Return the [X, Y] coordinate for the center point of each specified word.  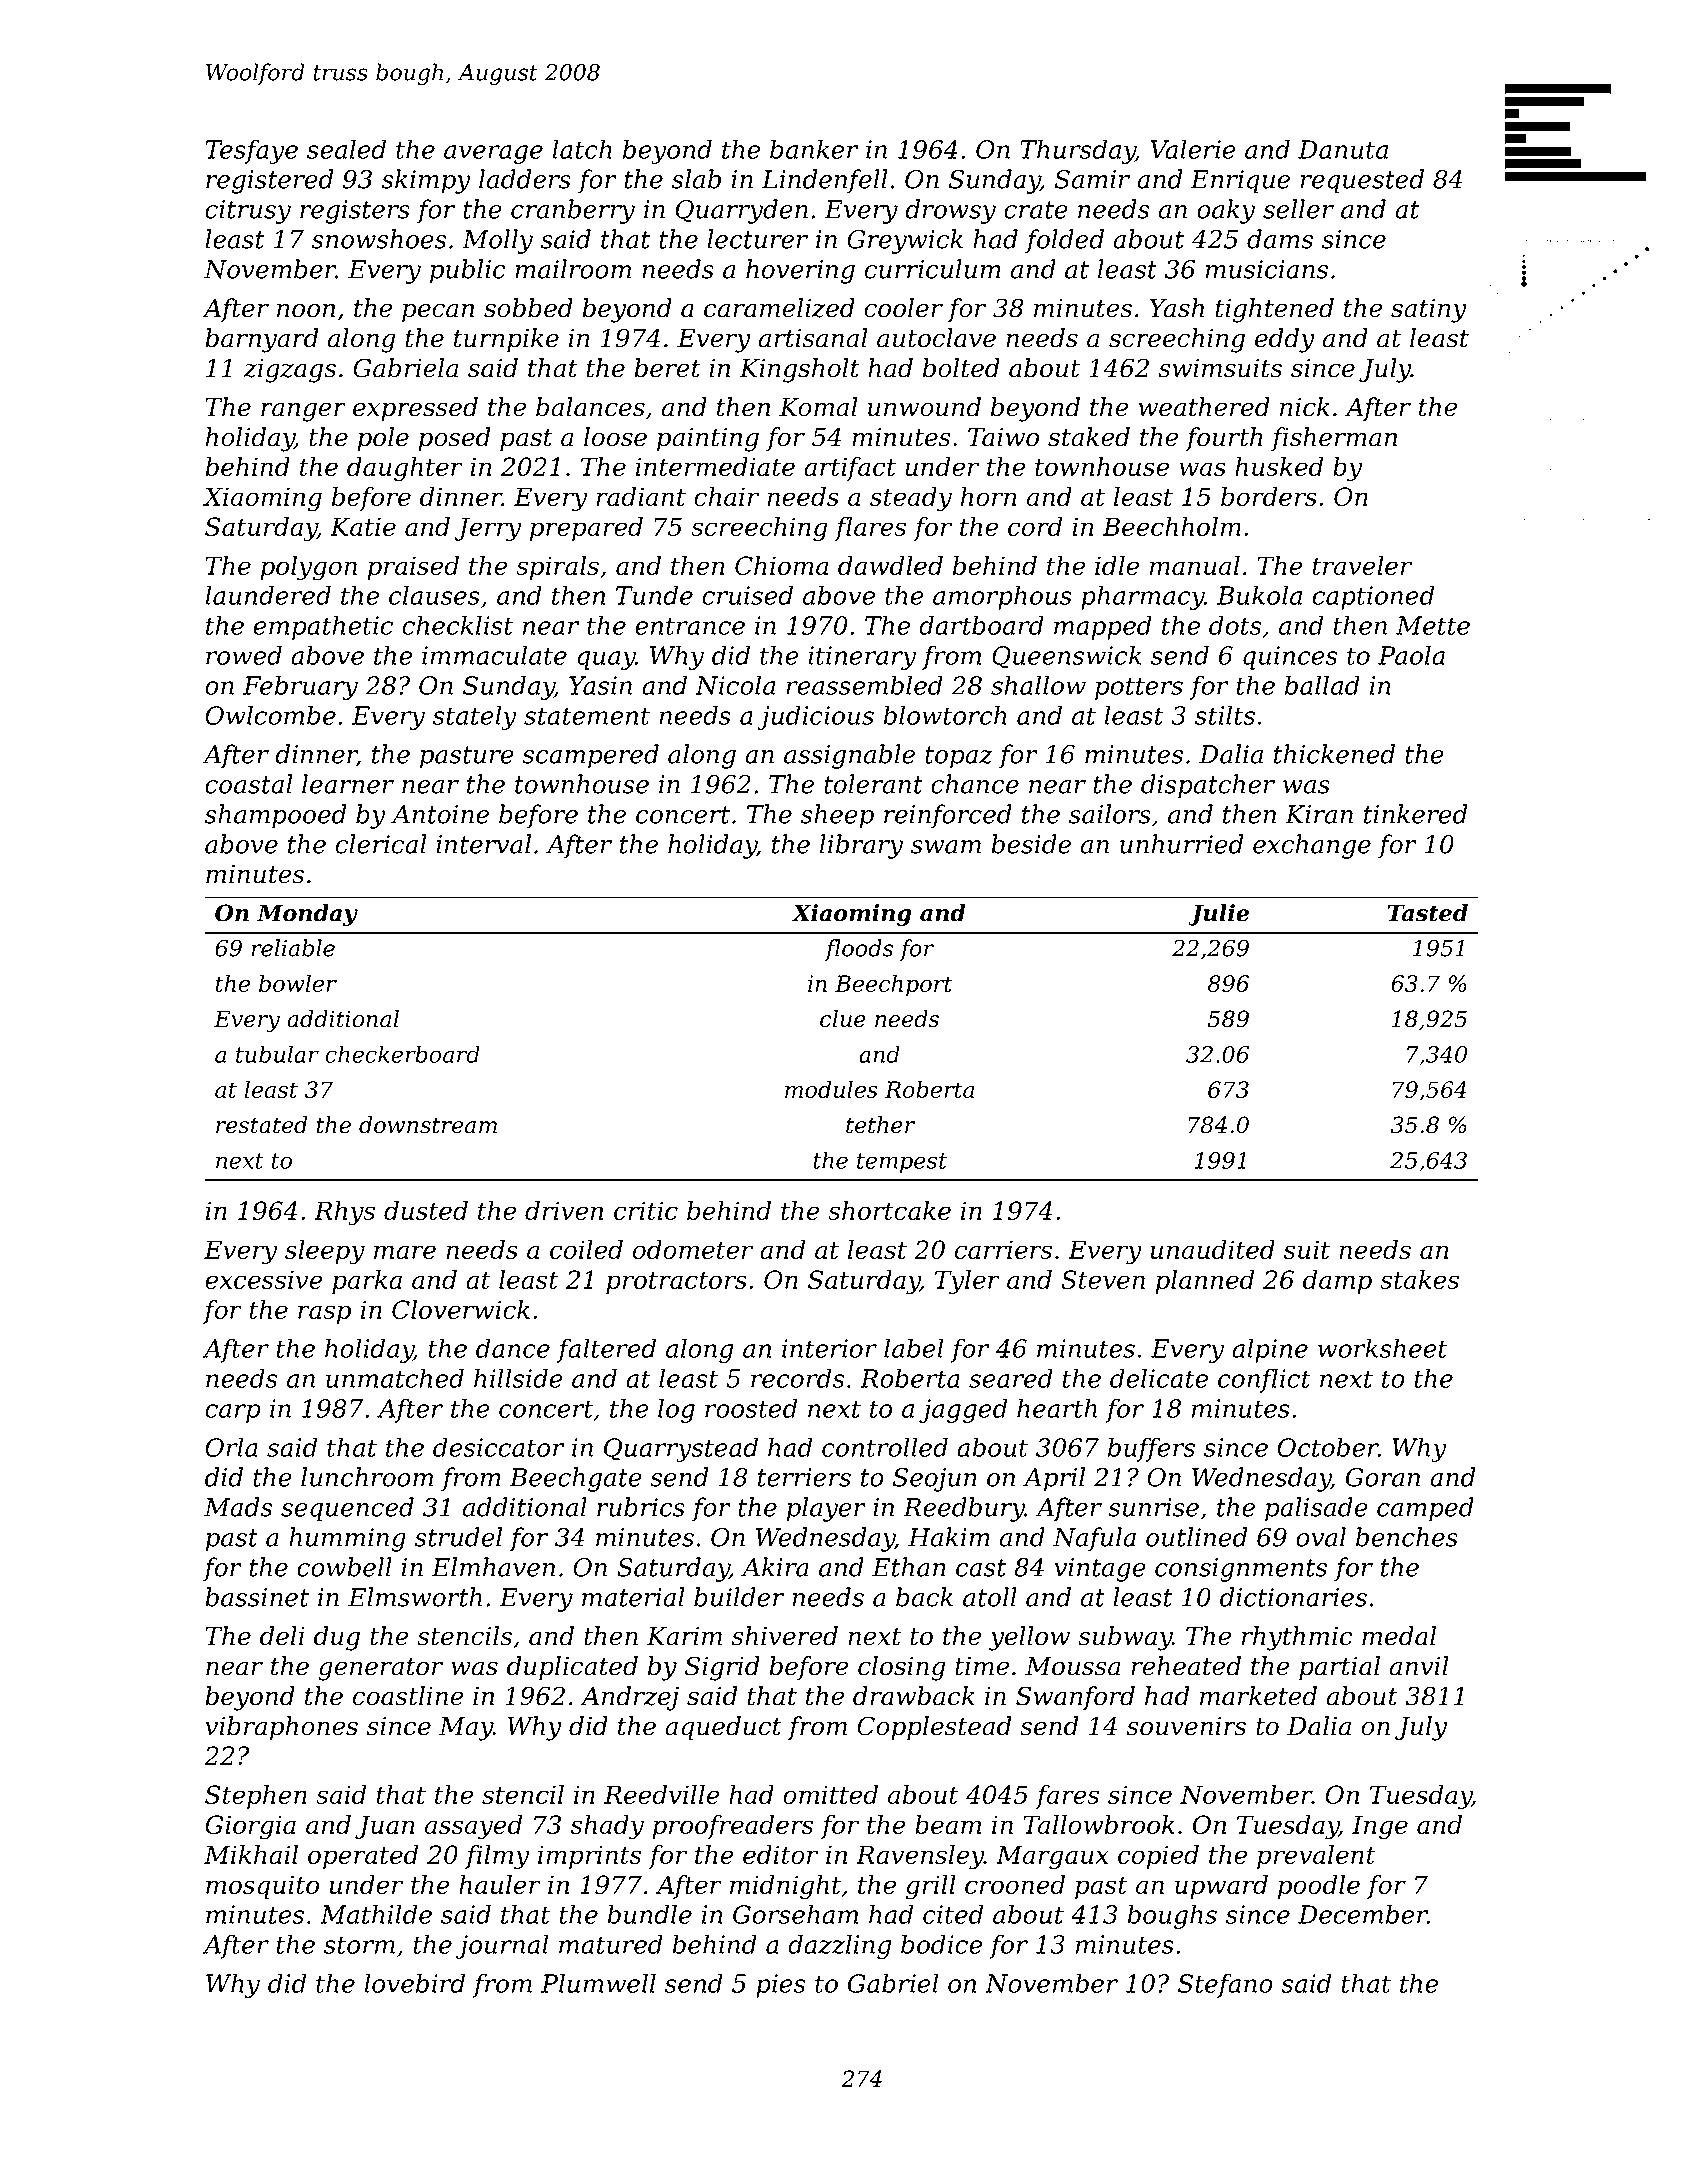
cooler [903, 308]
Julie [1218, 915]
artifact [850, 469]
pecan [438, 313]
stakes [1419, 1279]
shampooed [275, 816]
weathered [1204, 407]
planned [1204, 1282]
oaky [1226, 211]
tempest [902, 1163]
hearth [1057, 1408]
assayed [473, 1827]
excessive [264, 1279]
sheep [837, 816]
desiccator [498, 1447]
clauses [434, 595]
